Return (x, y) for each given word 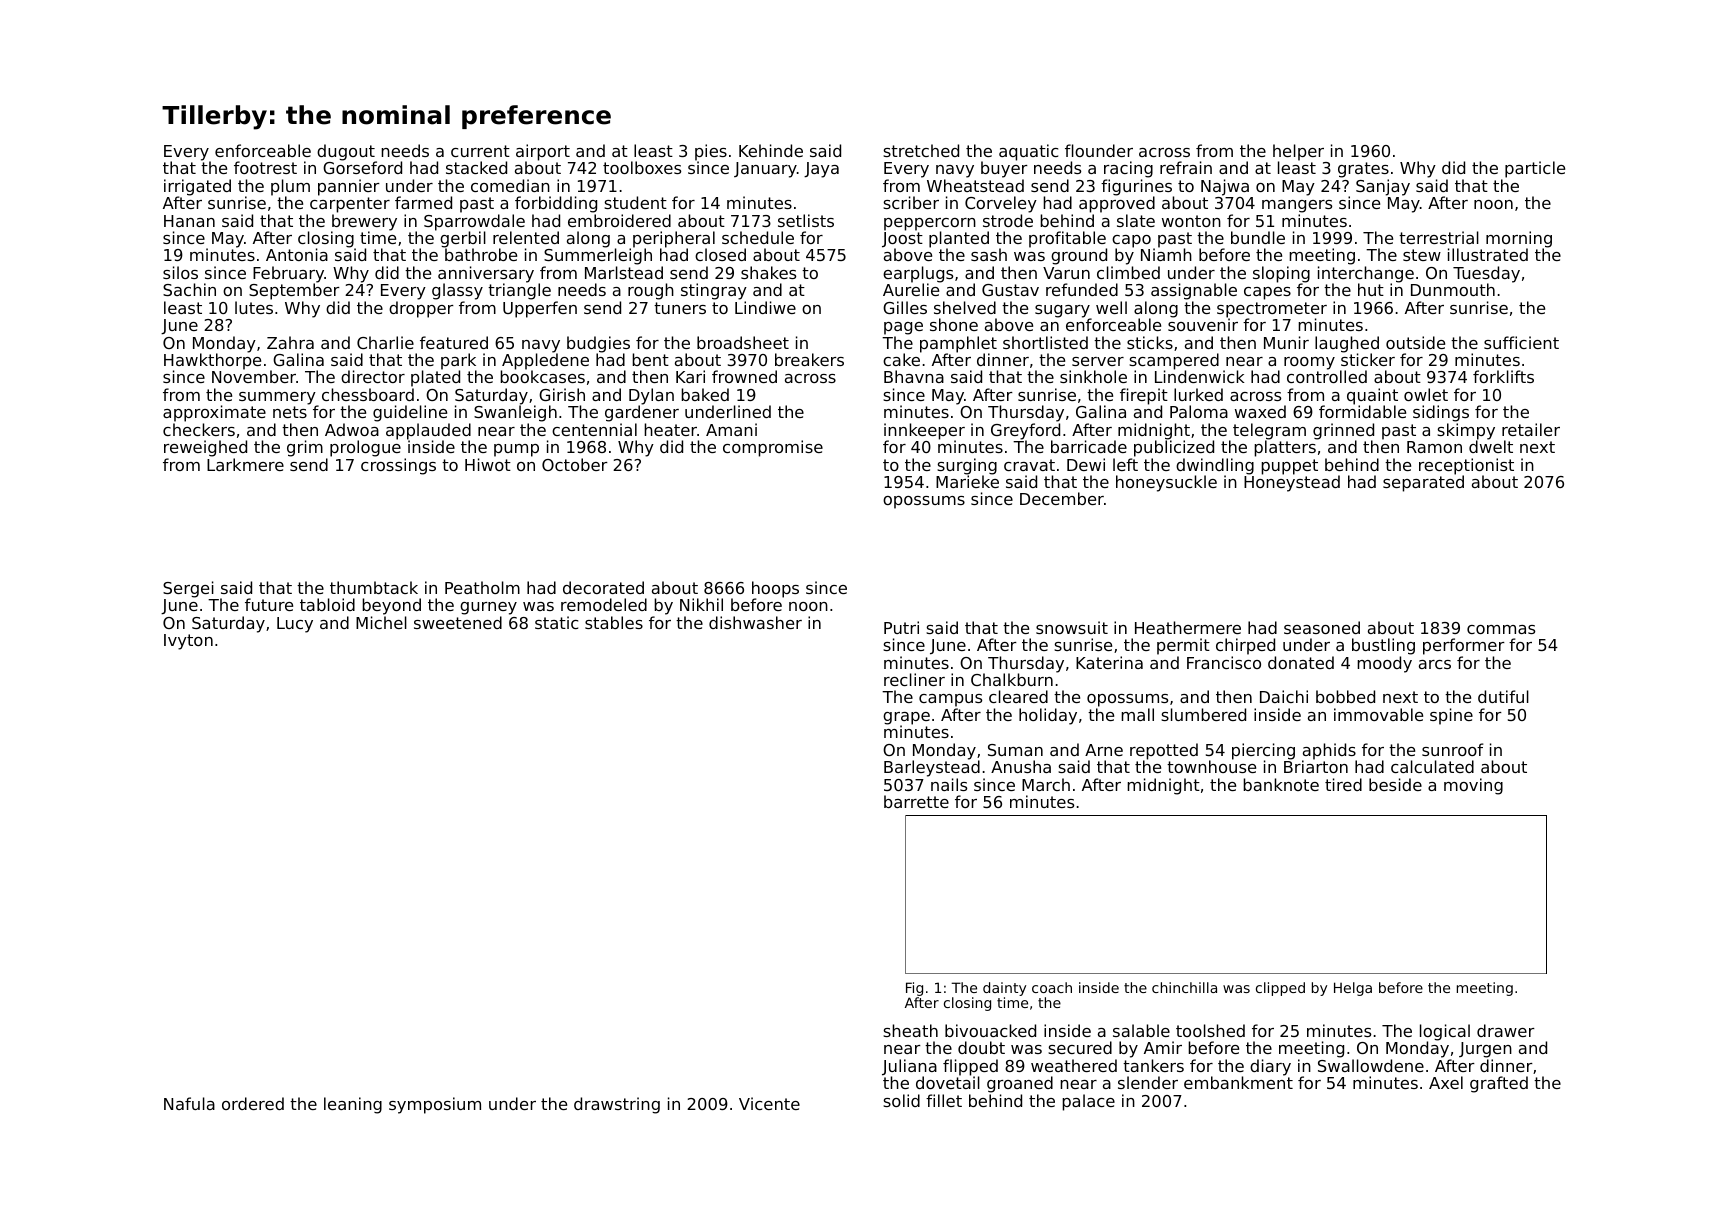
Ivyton (188, 642)
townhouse (1211, 766)
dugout (346, 152)
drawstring (617, 1105)
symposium (435, 1105)
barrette (916, 801)
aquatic (1028, 152)
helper (1298, 152)
